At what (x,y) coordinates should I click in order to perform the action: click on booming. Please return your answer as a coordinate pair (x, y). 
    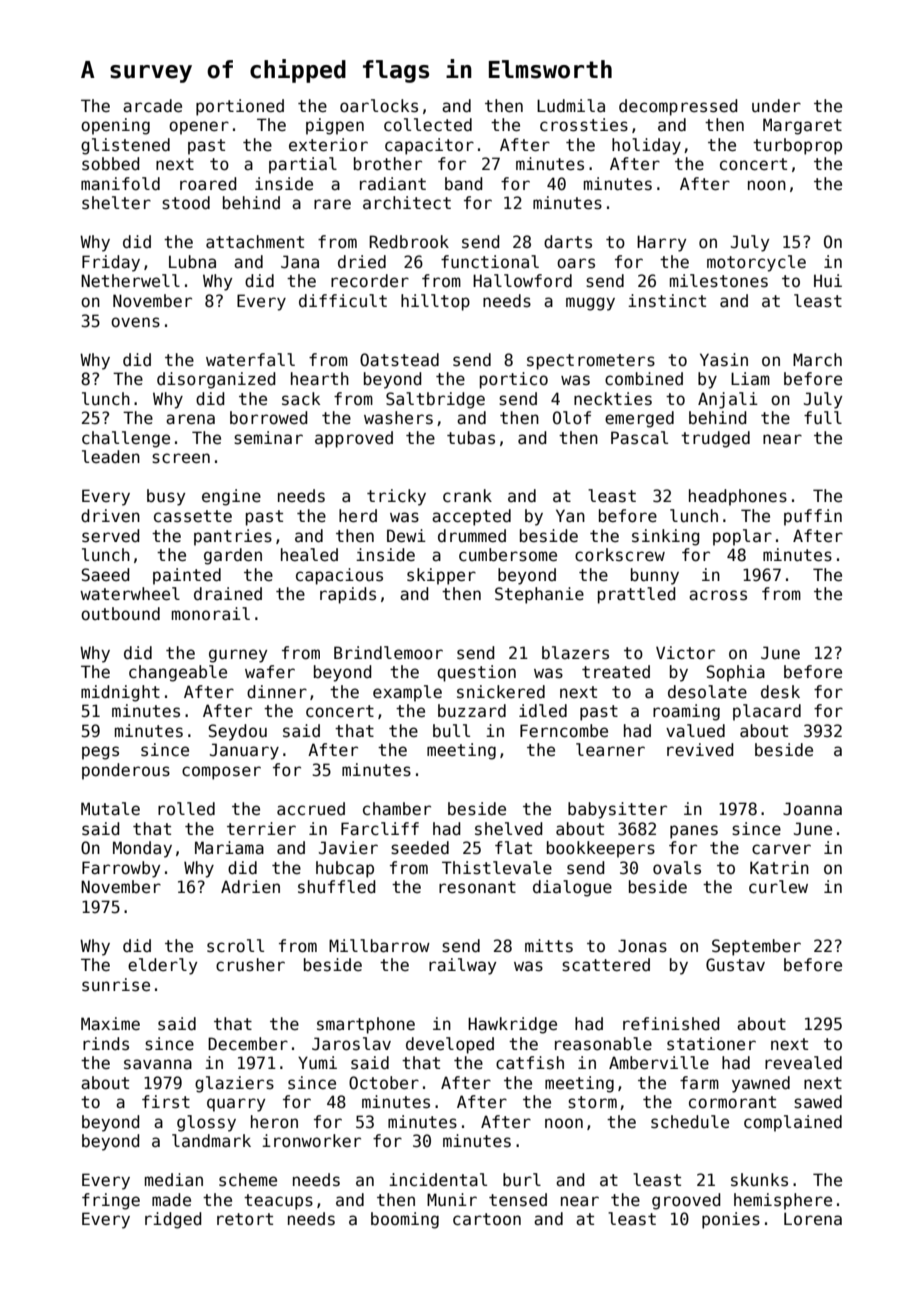
    Looking at the image, I should click on (405, 1220).
